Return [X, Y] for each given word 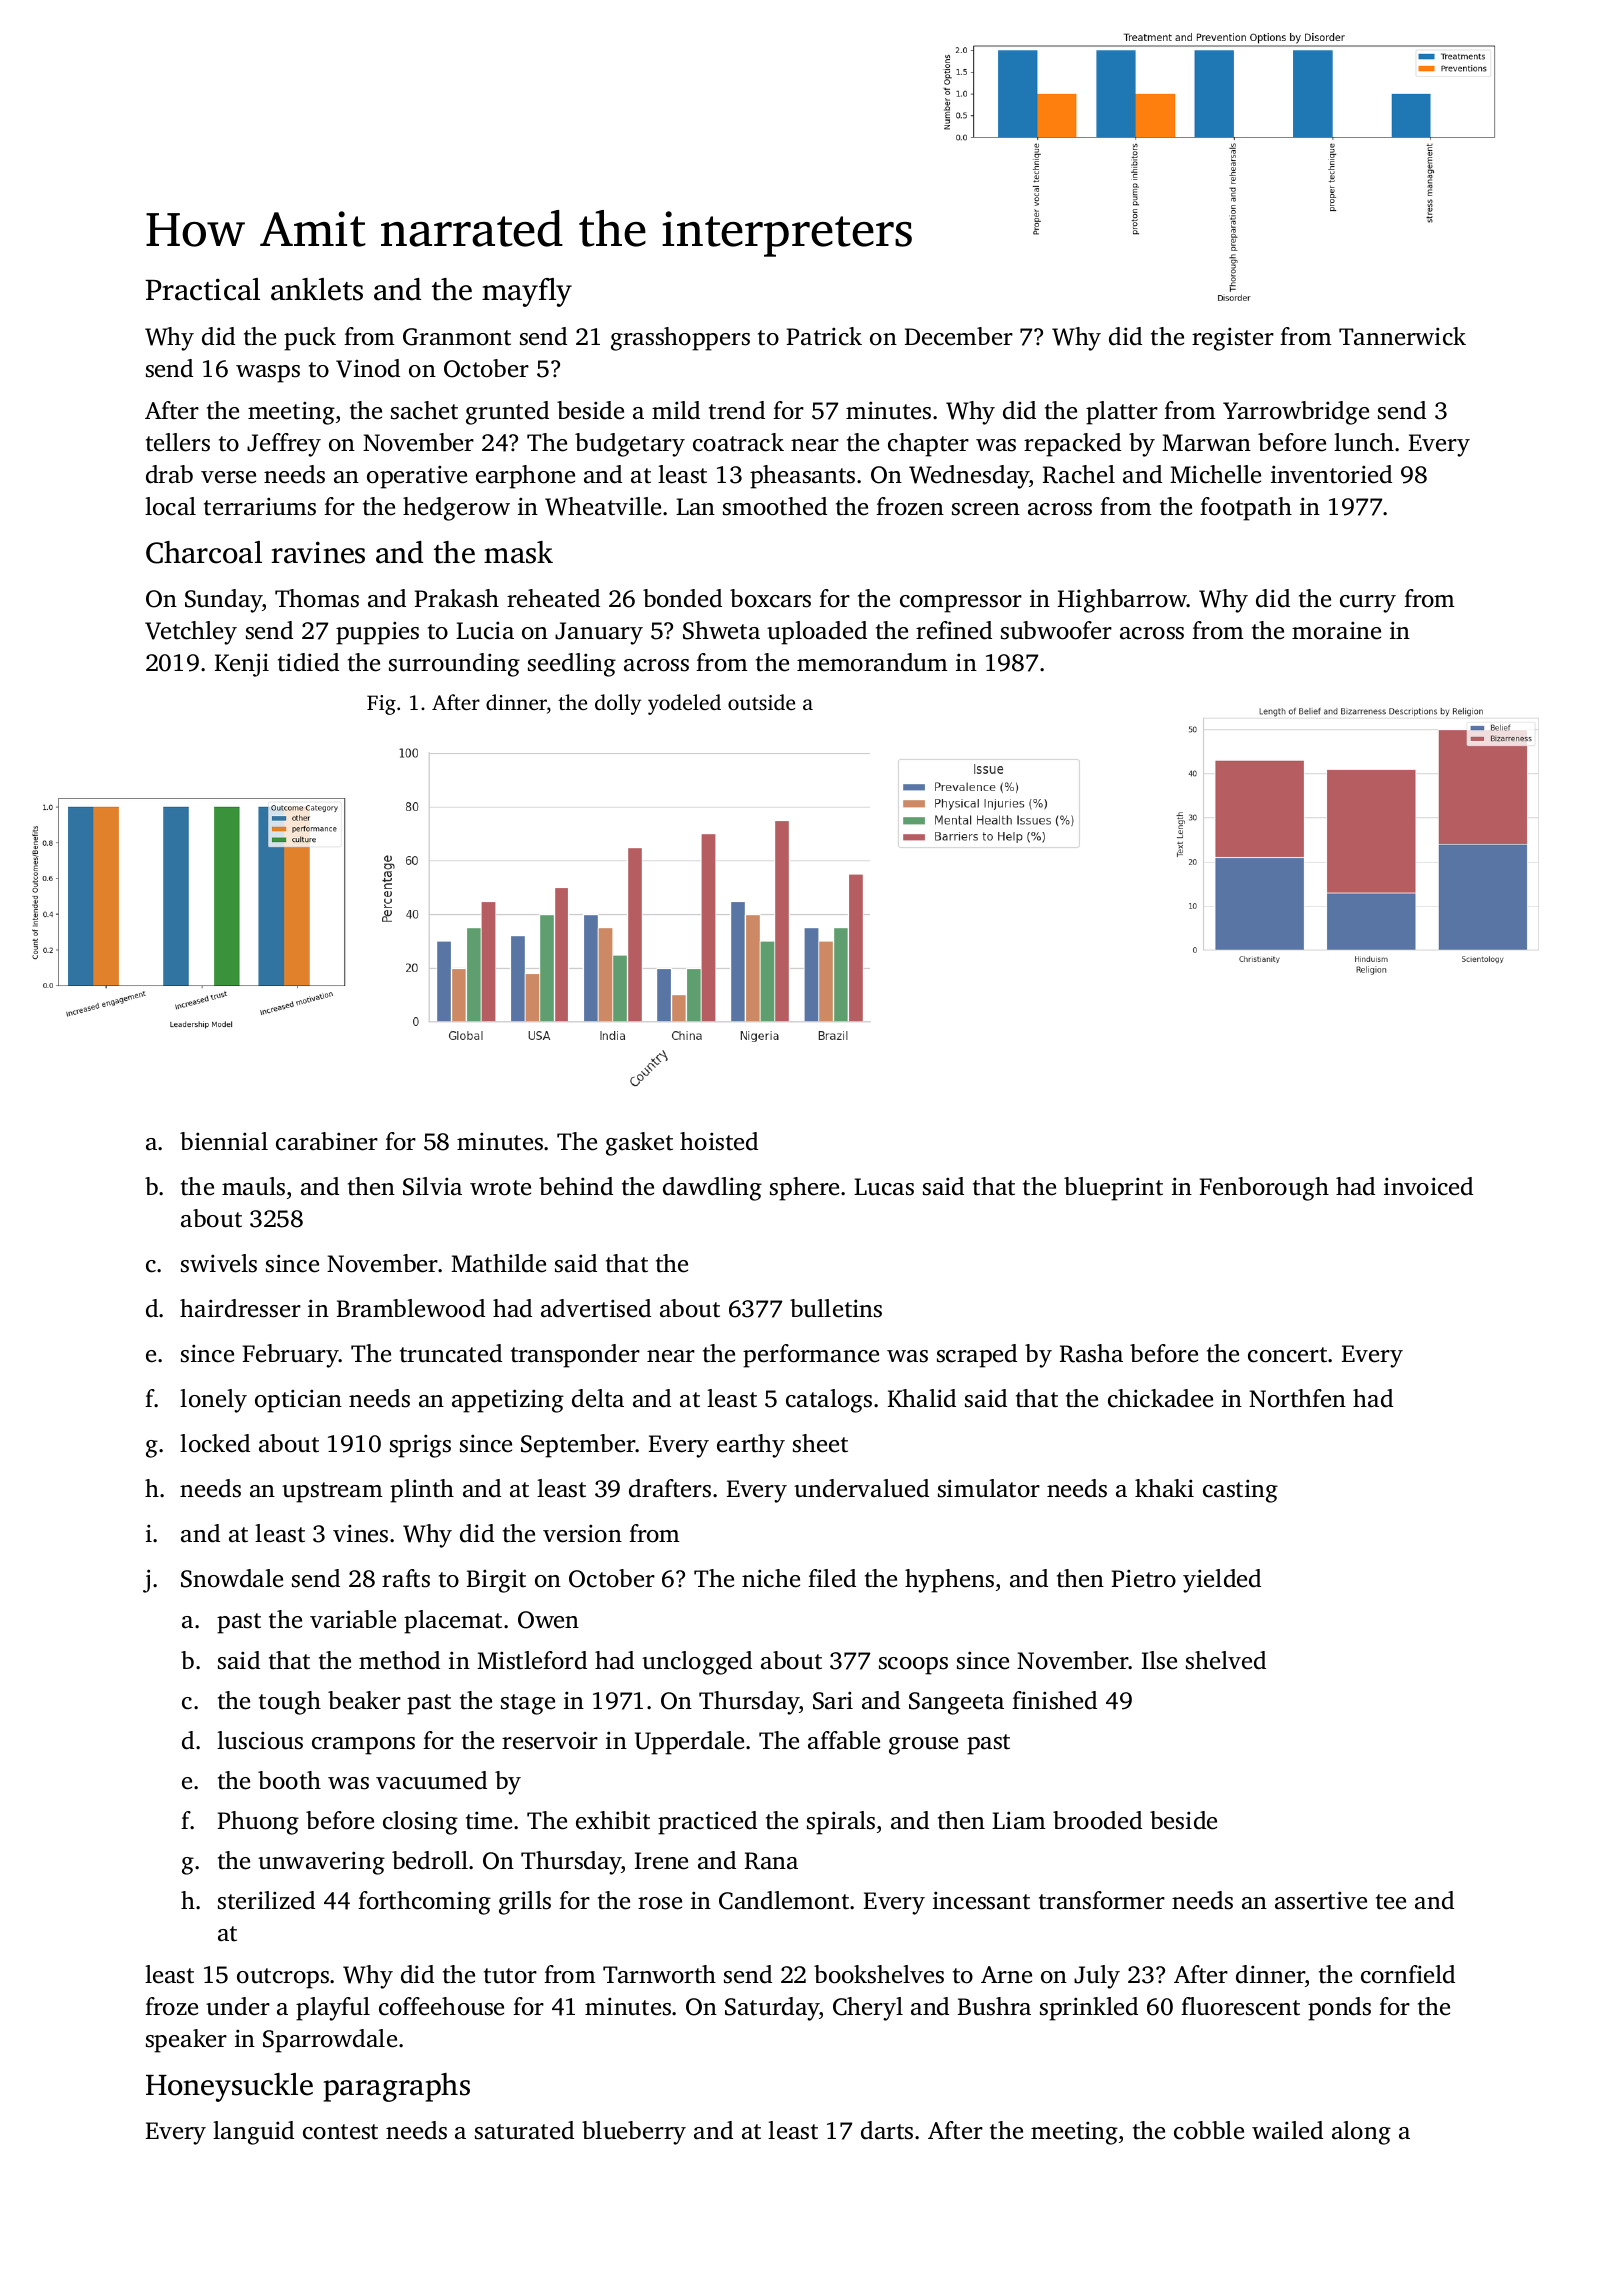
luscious [260, 1740]
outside [761, 702]
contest [340, 2132]
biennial [224, 1141]
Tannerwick [1402, 336]
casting [1240, 1491]
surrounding [454, 665]
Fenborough [1264, 1189]
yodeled [684, 704]
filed [832, 1578]
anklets [317, 289]
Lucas [884, 1187]
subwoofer [1056, 630]
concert [1287, 1355]
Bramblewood [411, 1308]
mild [676, 410]
